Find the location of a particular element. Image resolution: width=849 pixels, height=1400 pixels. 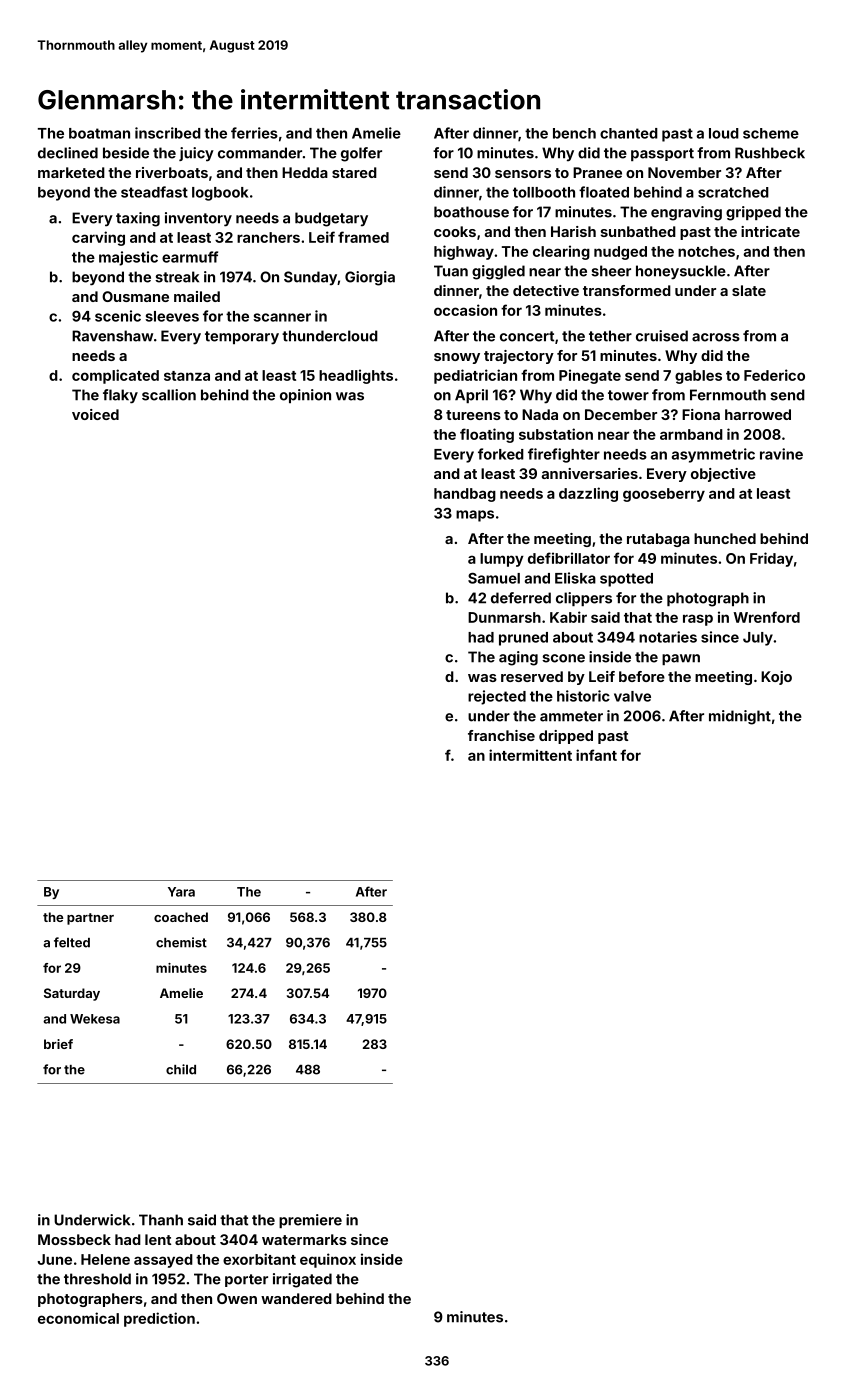

coached is located at coordinates (181, 917).
